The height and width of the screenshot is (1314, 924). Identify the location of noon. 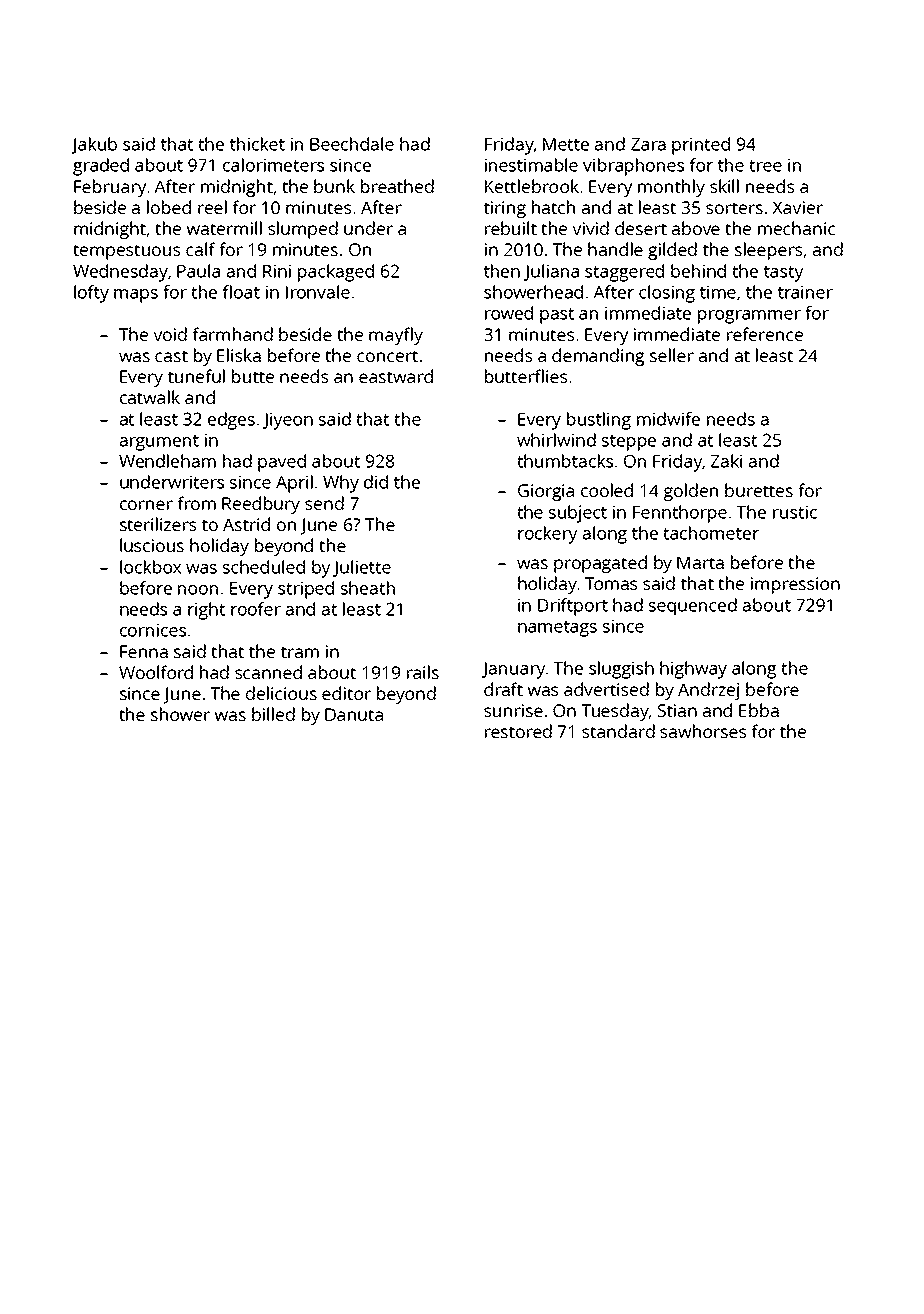
(198, 590).
